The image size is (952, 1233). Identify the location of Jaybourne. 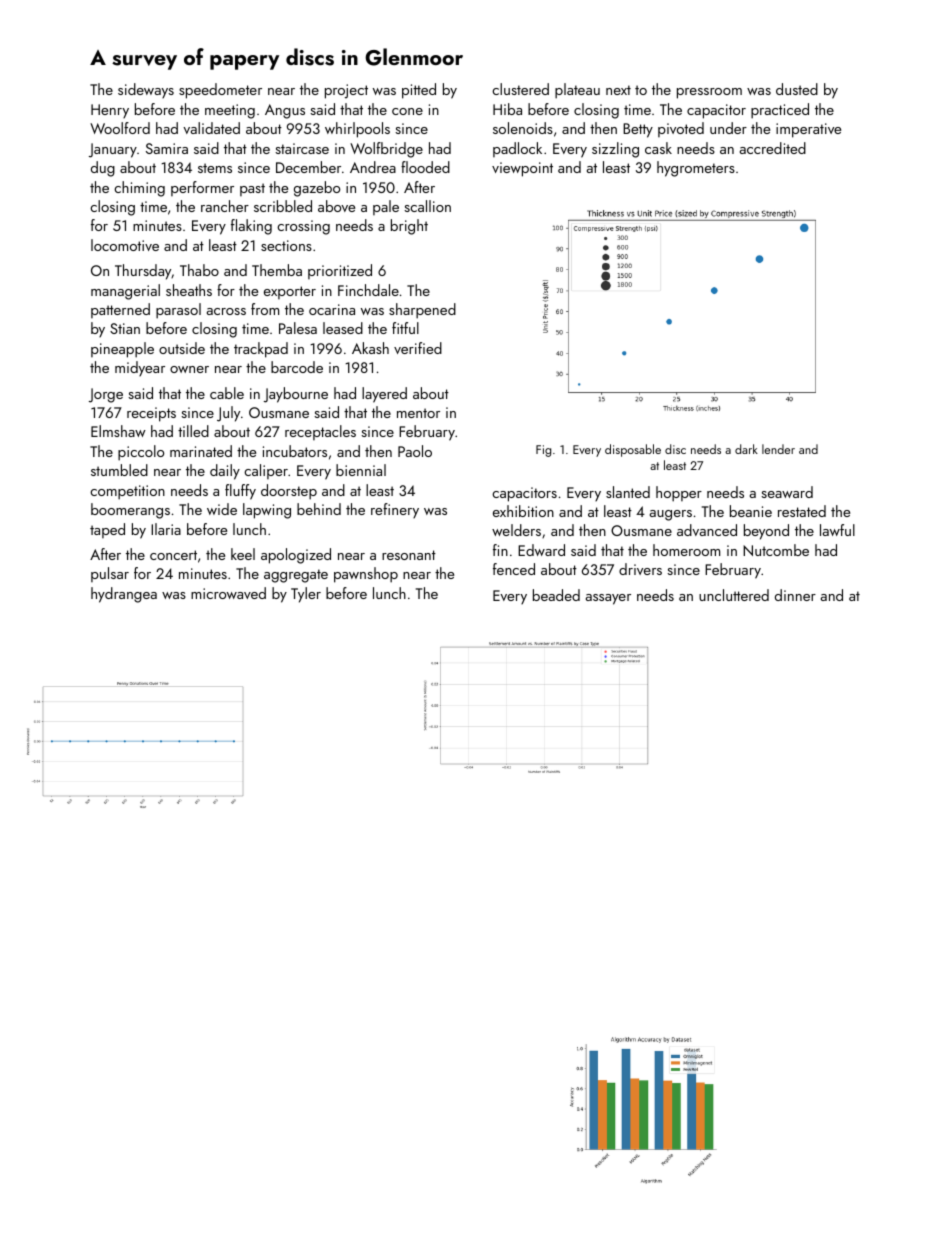
(296, 395).
